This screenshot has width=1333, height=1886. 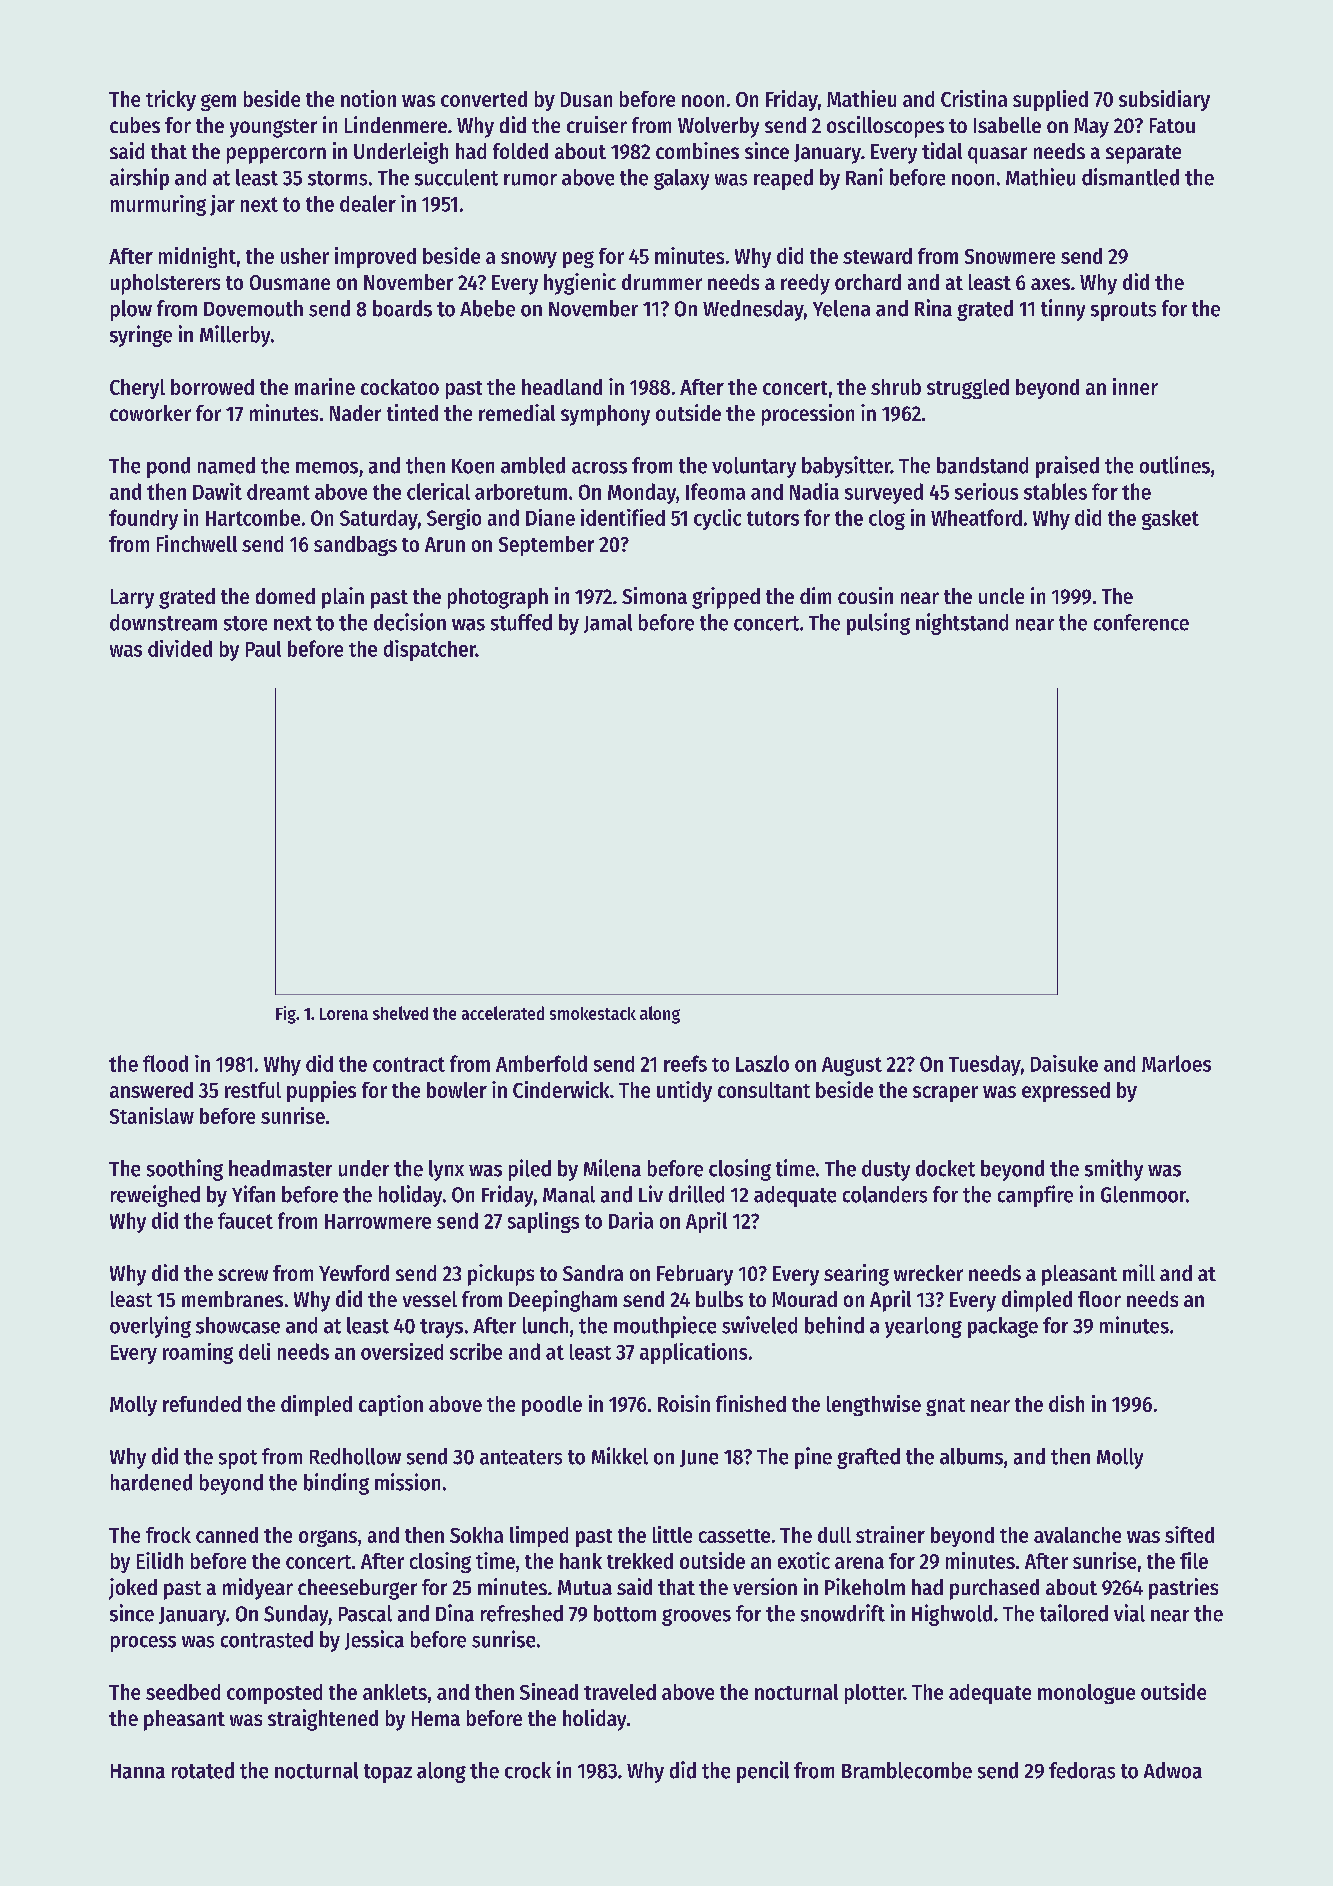 What do you see at coordinates (138, 1771) in the screenshot?
I see `Hanna` at bounding box center [138, 1771].
